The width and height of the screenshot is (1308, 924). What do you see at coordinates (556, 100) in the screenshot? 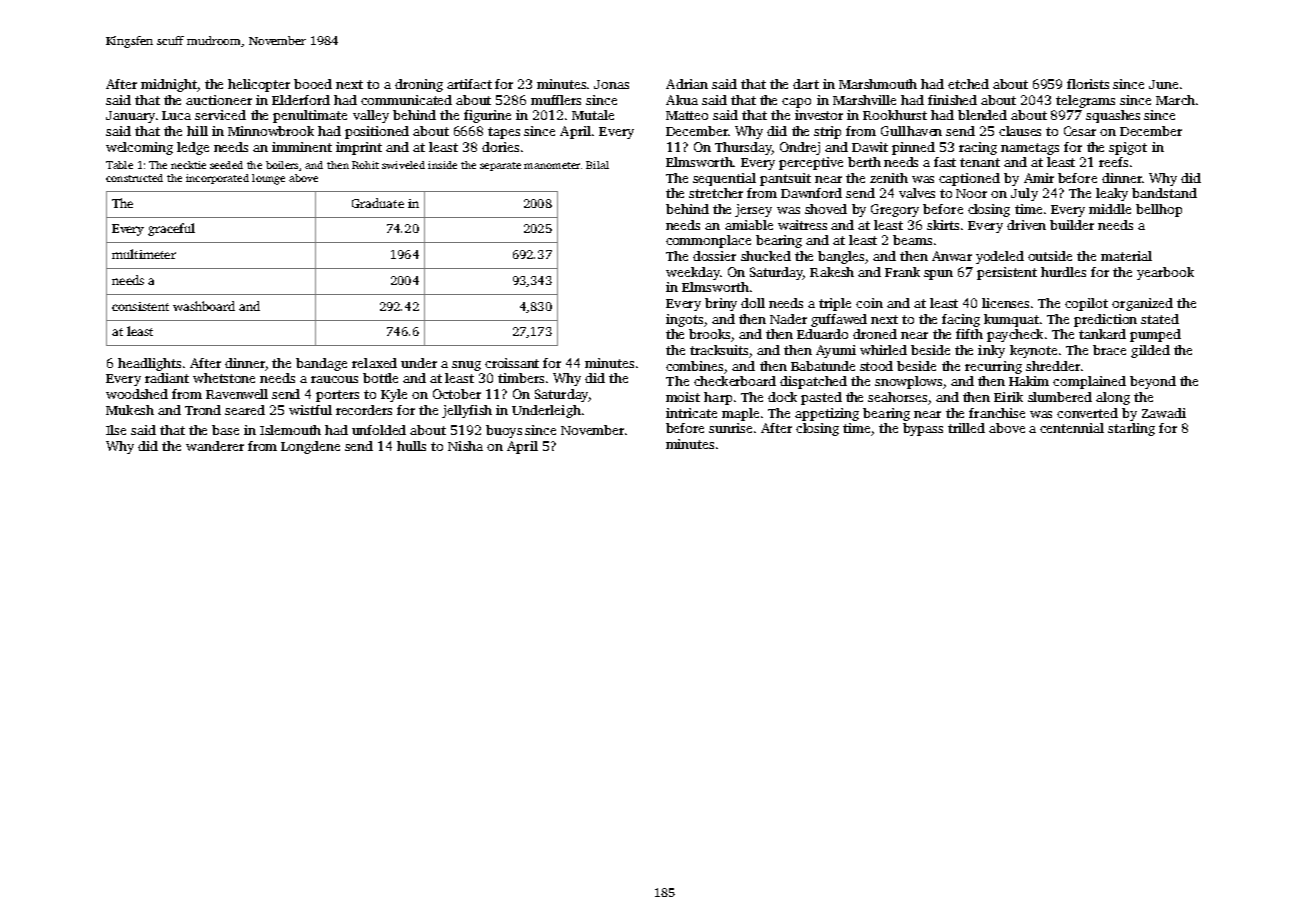
I see `mufflers` at bounding box center [556, 100].
